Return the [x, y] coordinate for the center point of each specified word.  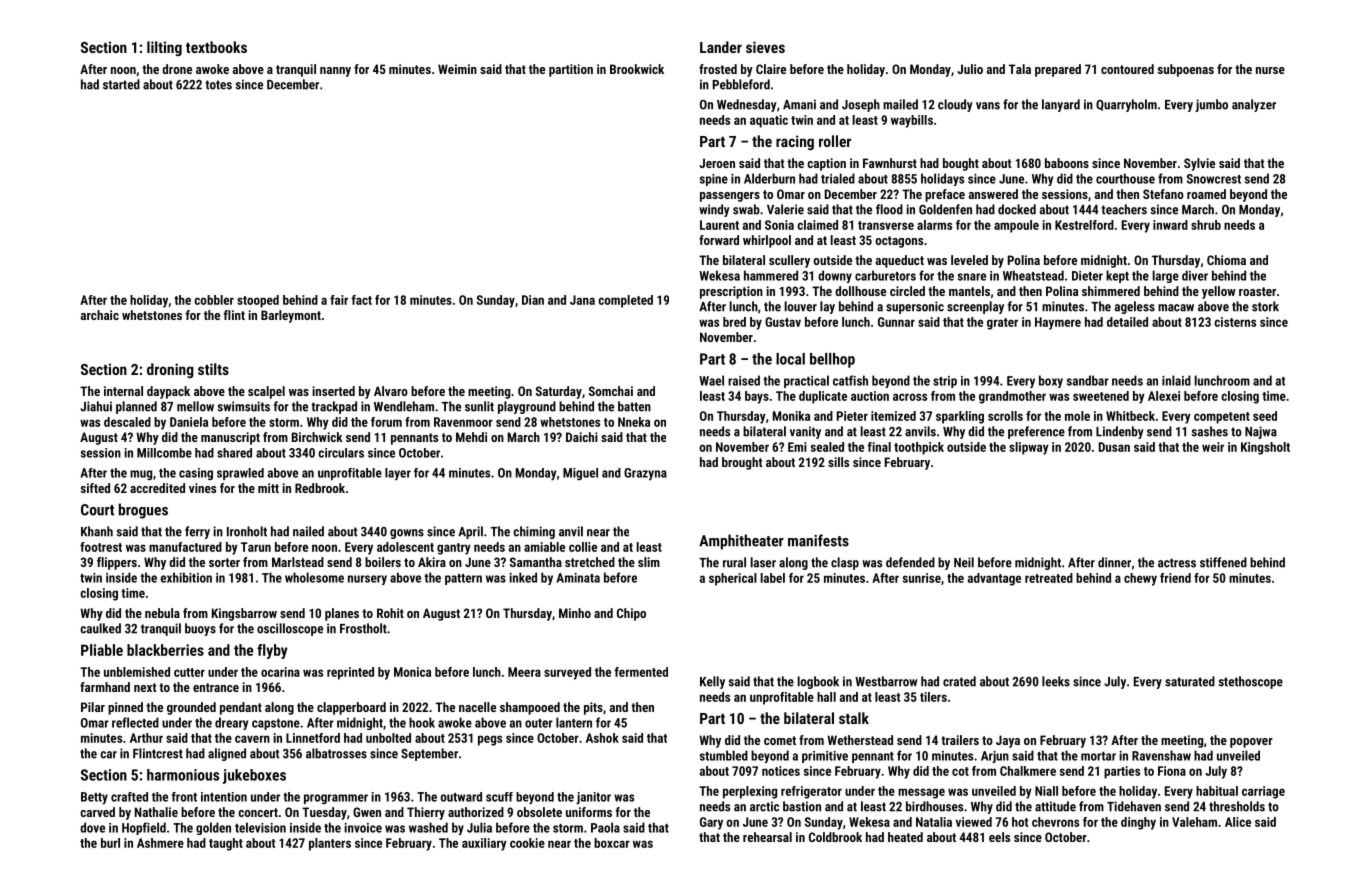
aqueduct [900, 261]
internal [123, 391]
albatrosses [336, 753]
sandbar [1088, 380]
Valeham [1194, 822]
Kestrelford [1084, 225]
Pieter [852, 416]
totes [219, 85]
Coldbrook [835, 837]
